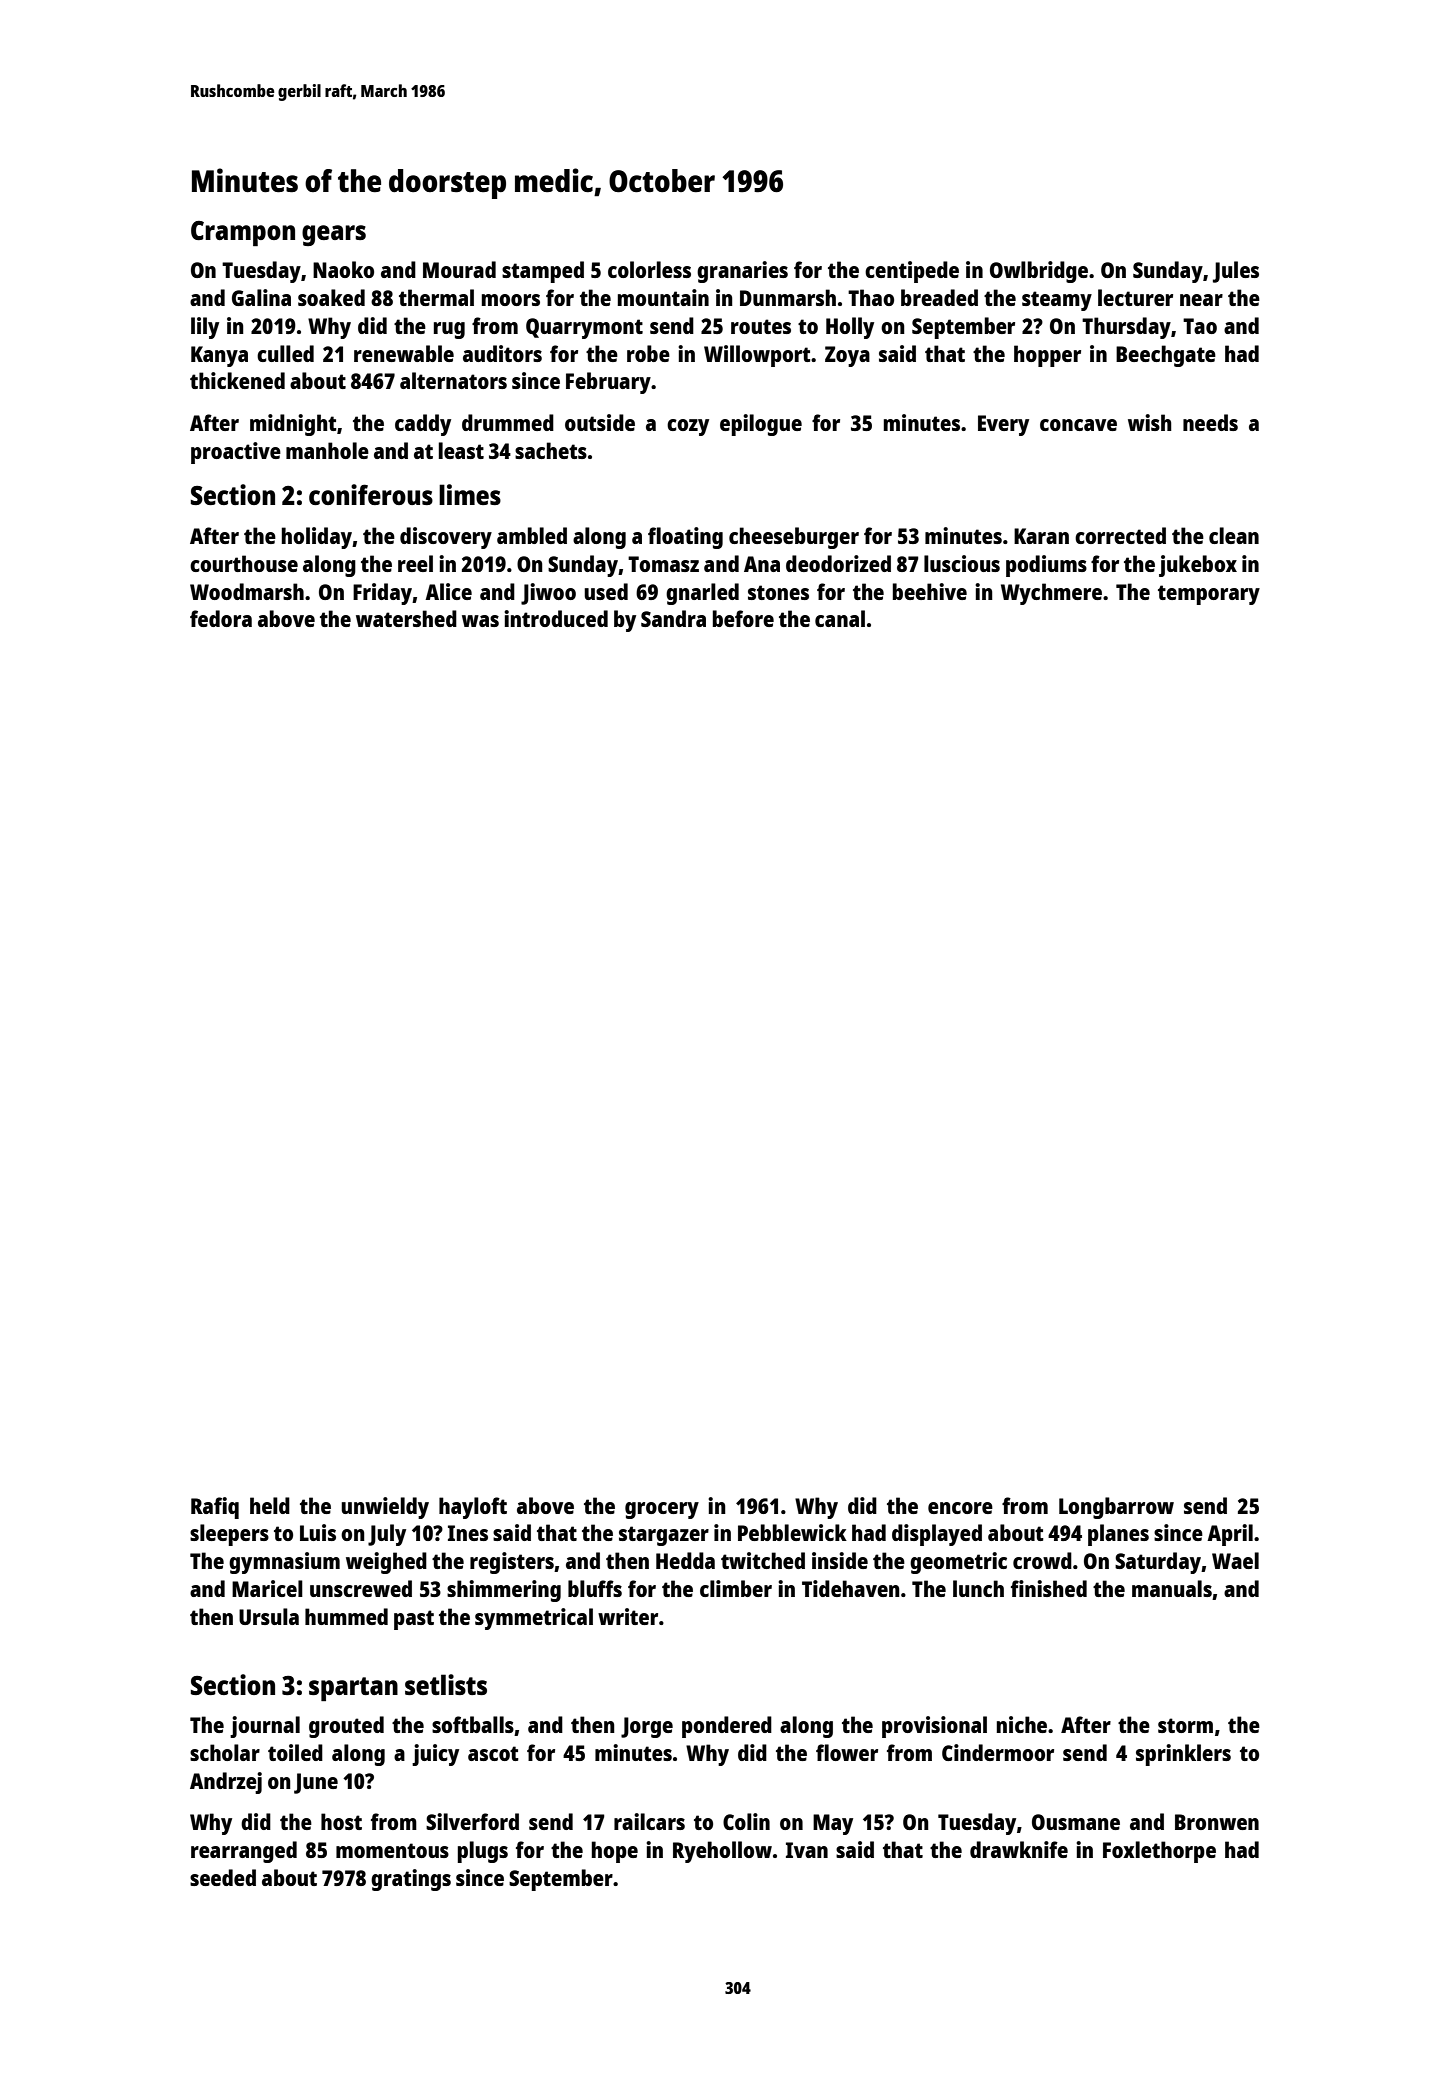 The width and height of the image is (1450, 2100). Describe the element at coordinates (743, 618) in the image. I see `before` at that location.
